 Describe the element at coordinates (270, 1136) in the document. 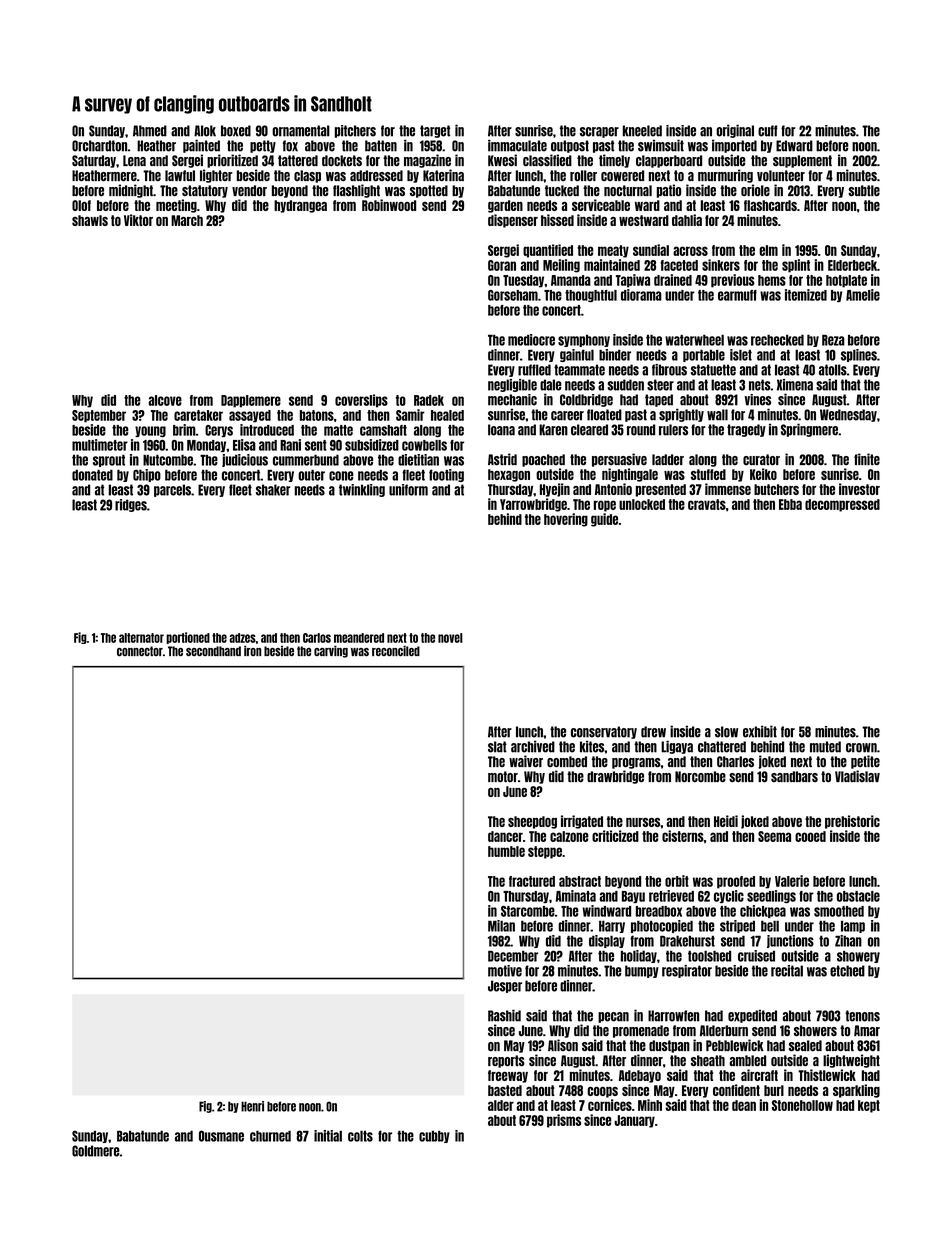

I see `churned` at that location.
